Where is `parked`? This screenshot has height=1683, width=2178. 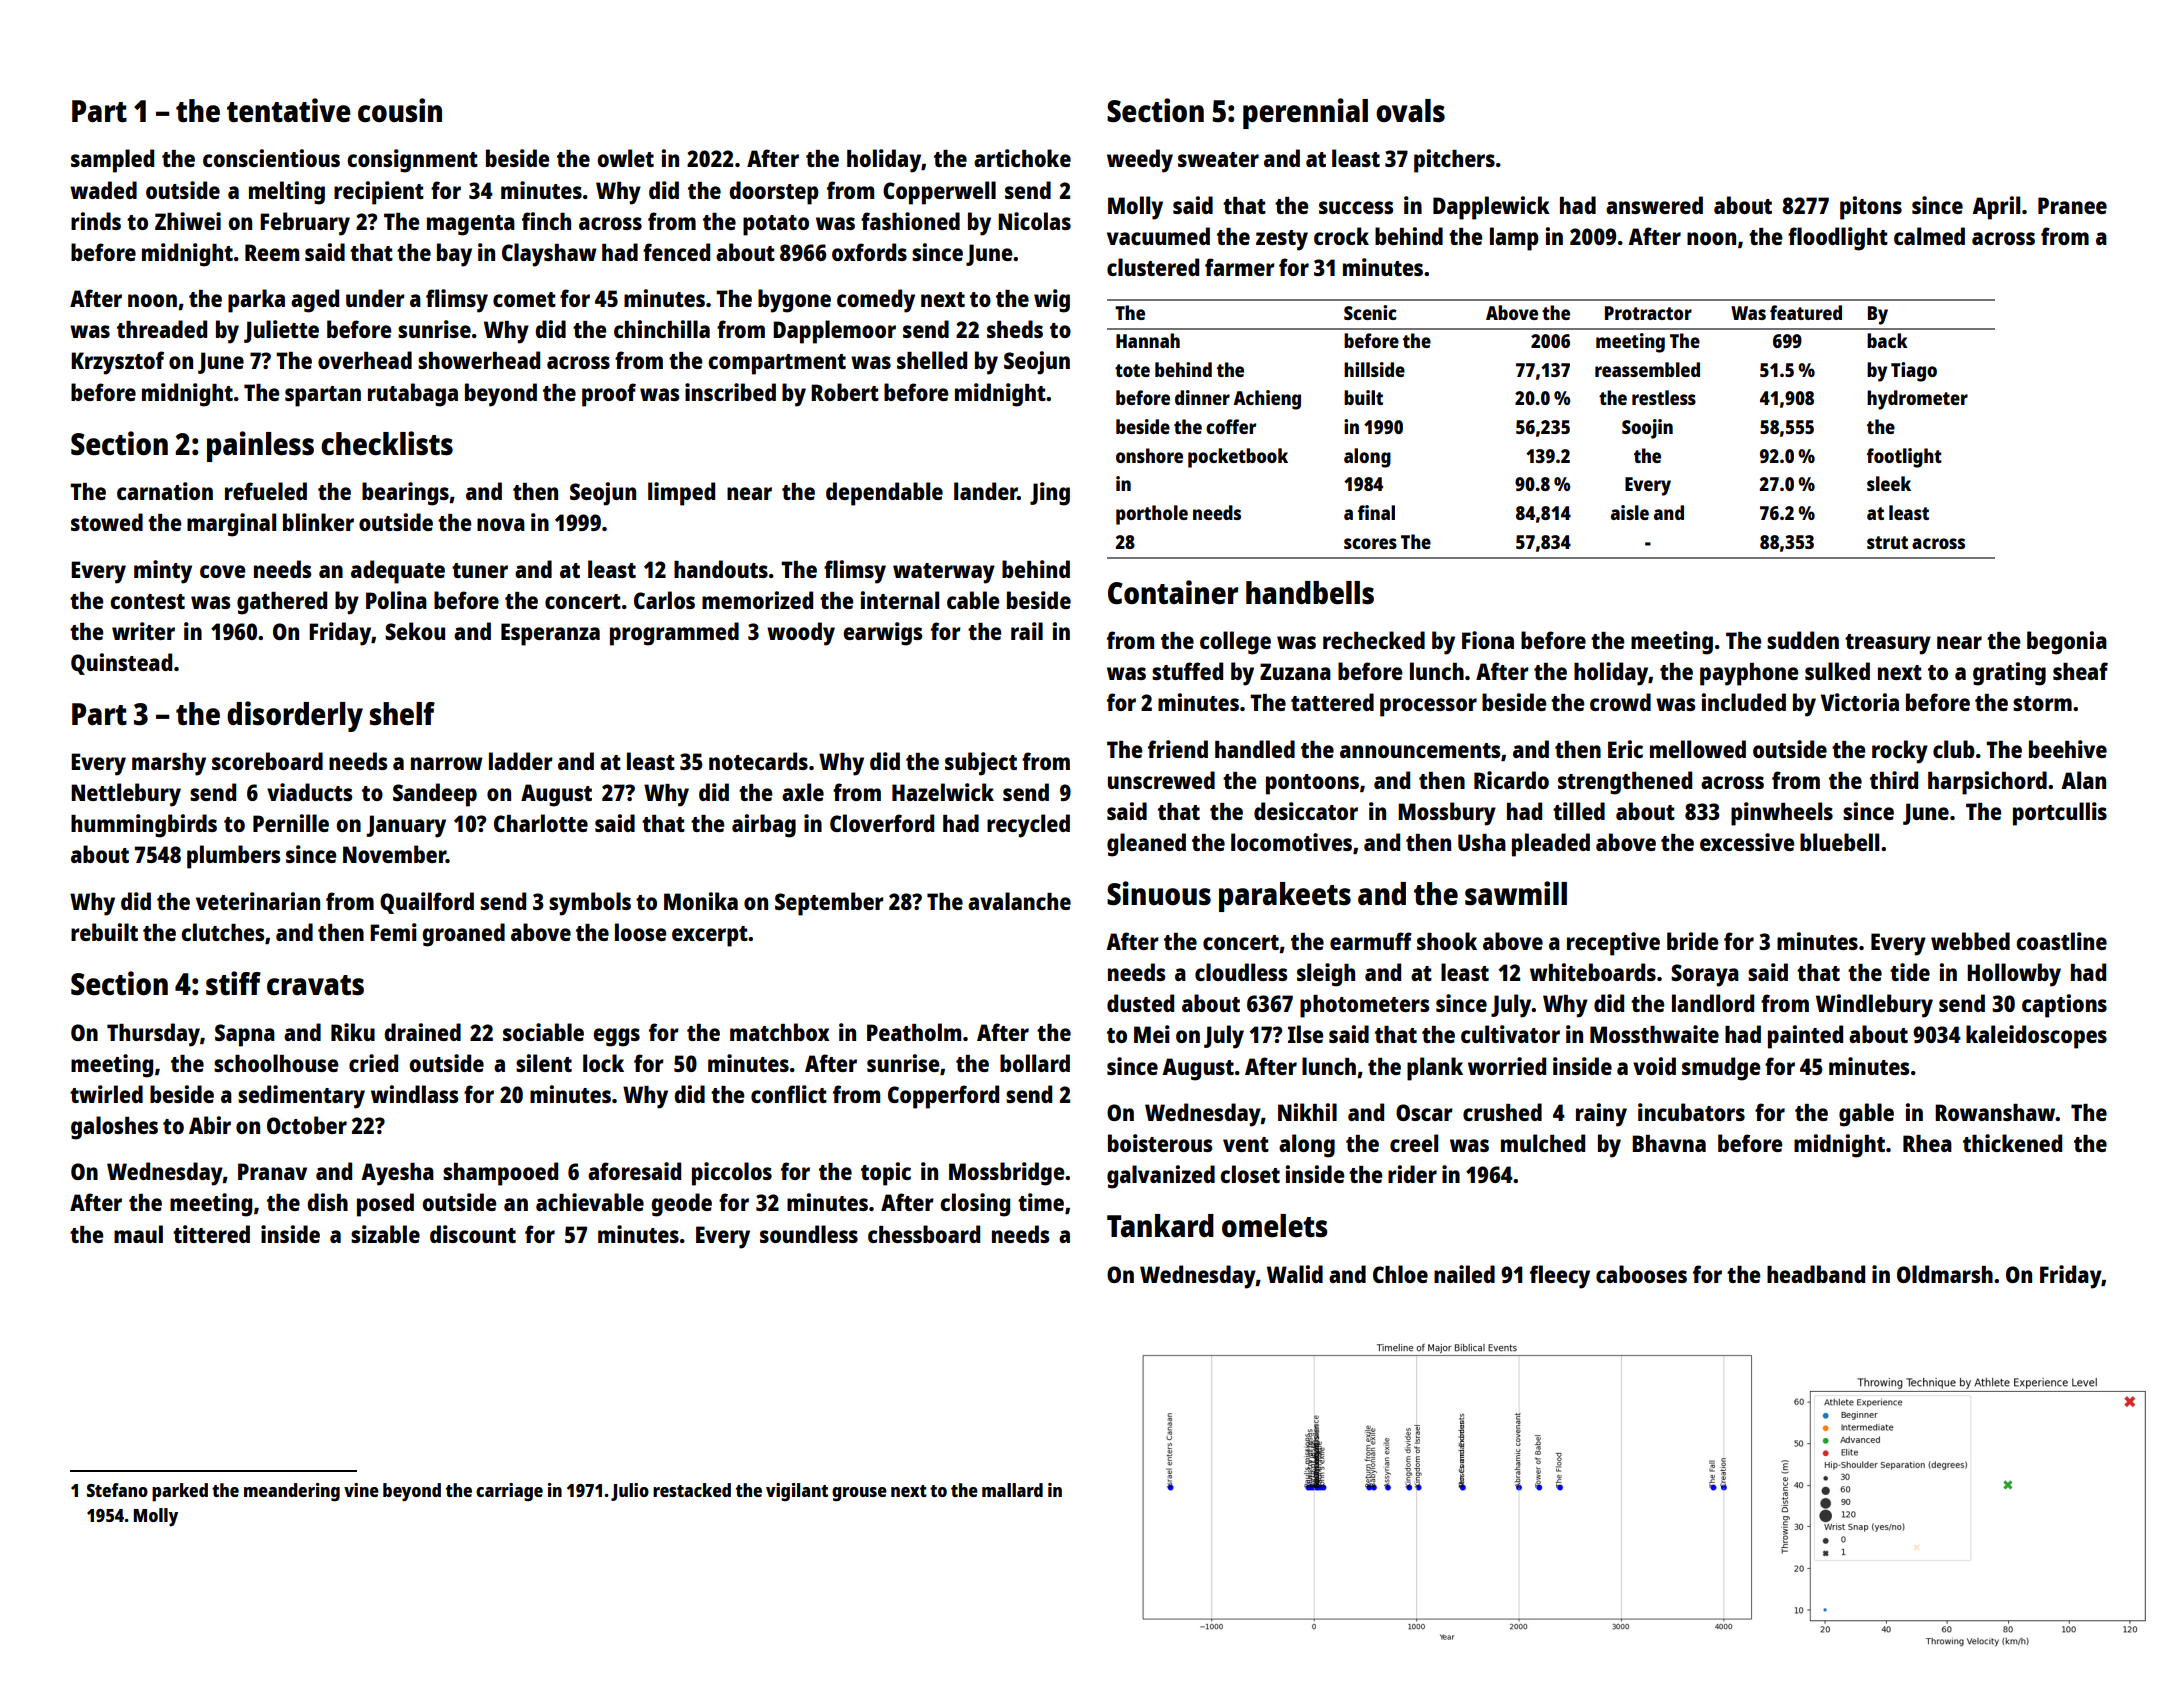
parked is located at coordinates (180, 1492).
